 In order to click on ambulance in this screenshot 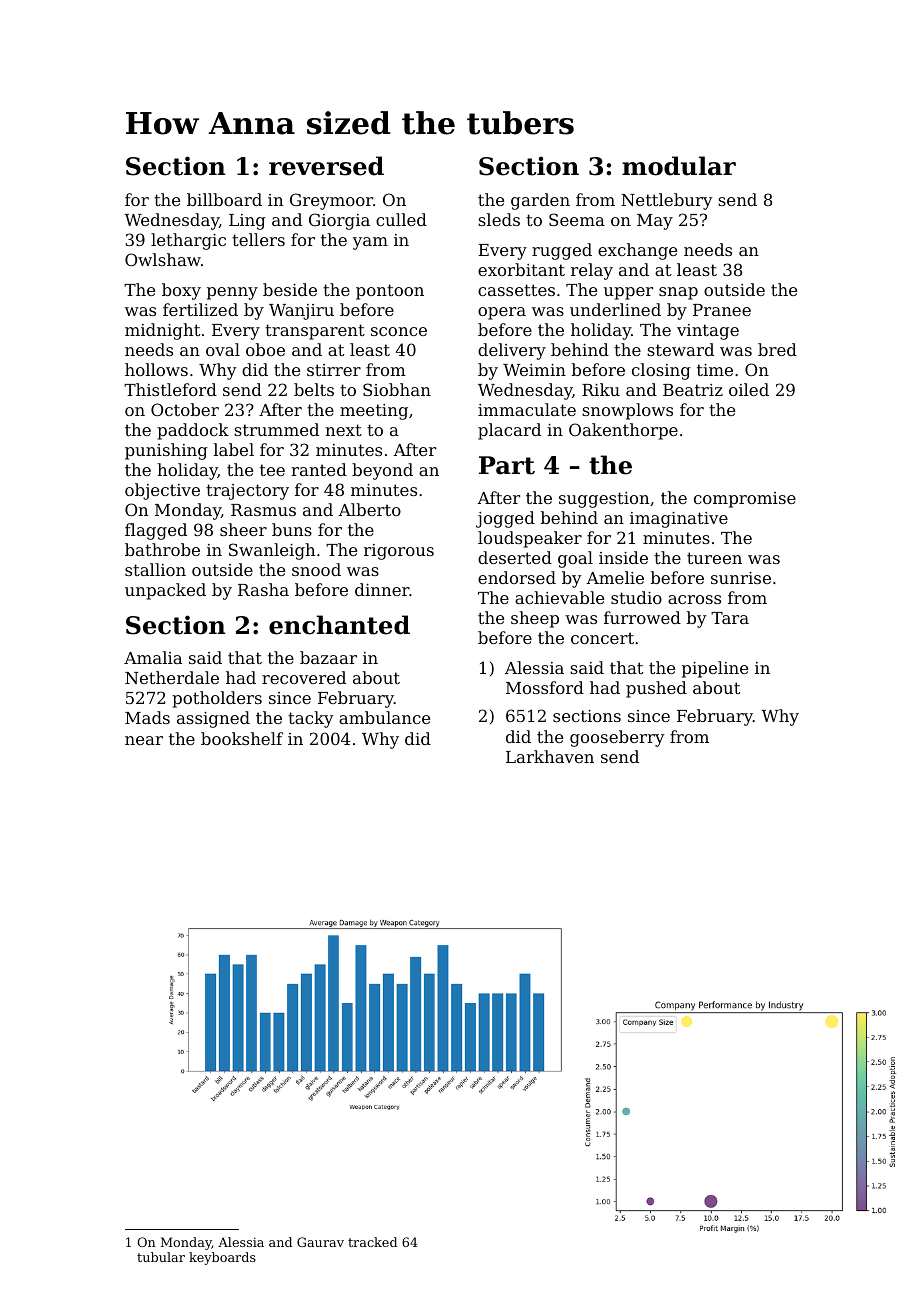, I will do `click(384, 717)`.
